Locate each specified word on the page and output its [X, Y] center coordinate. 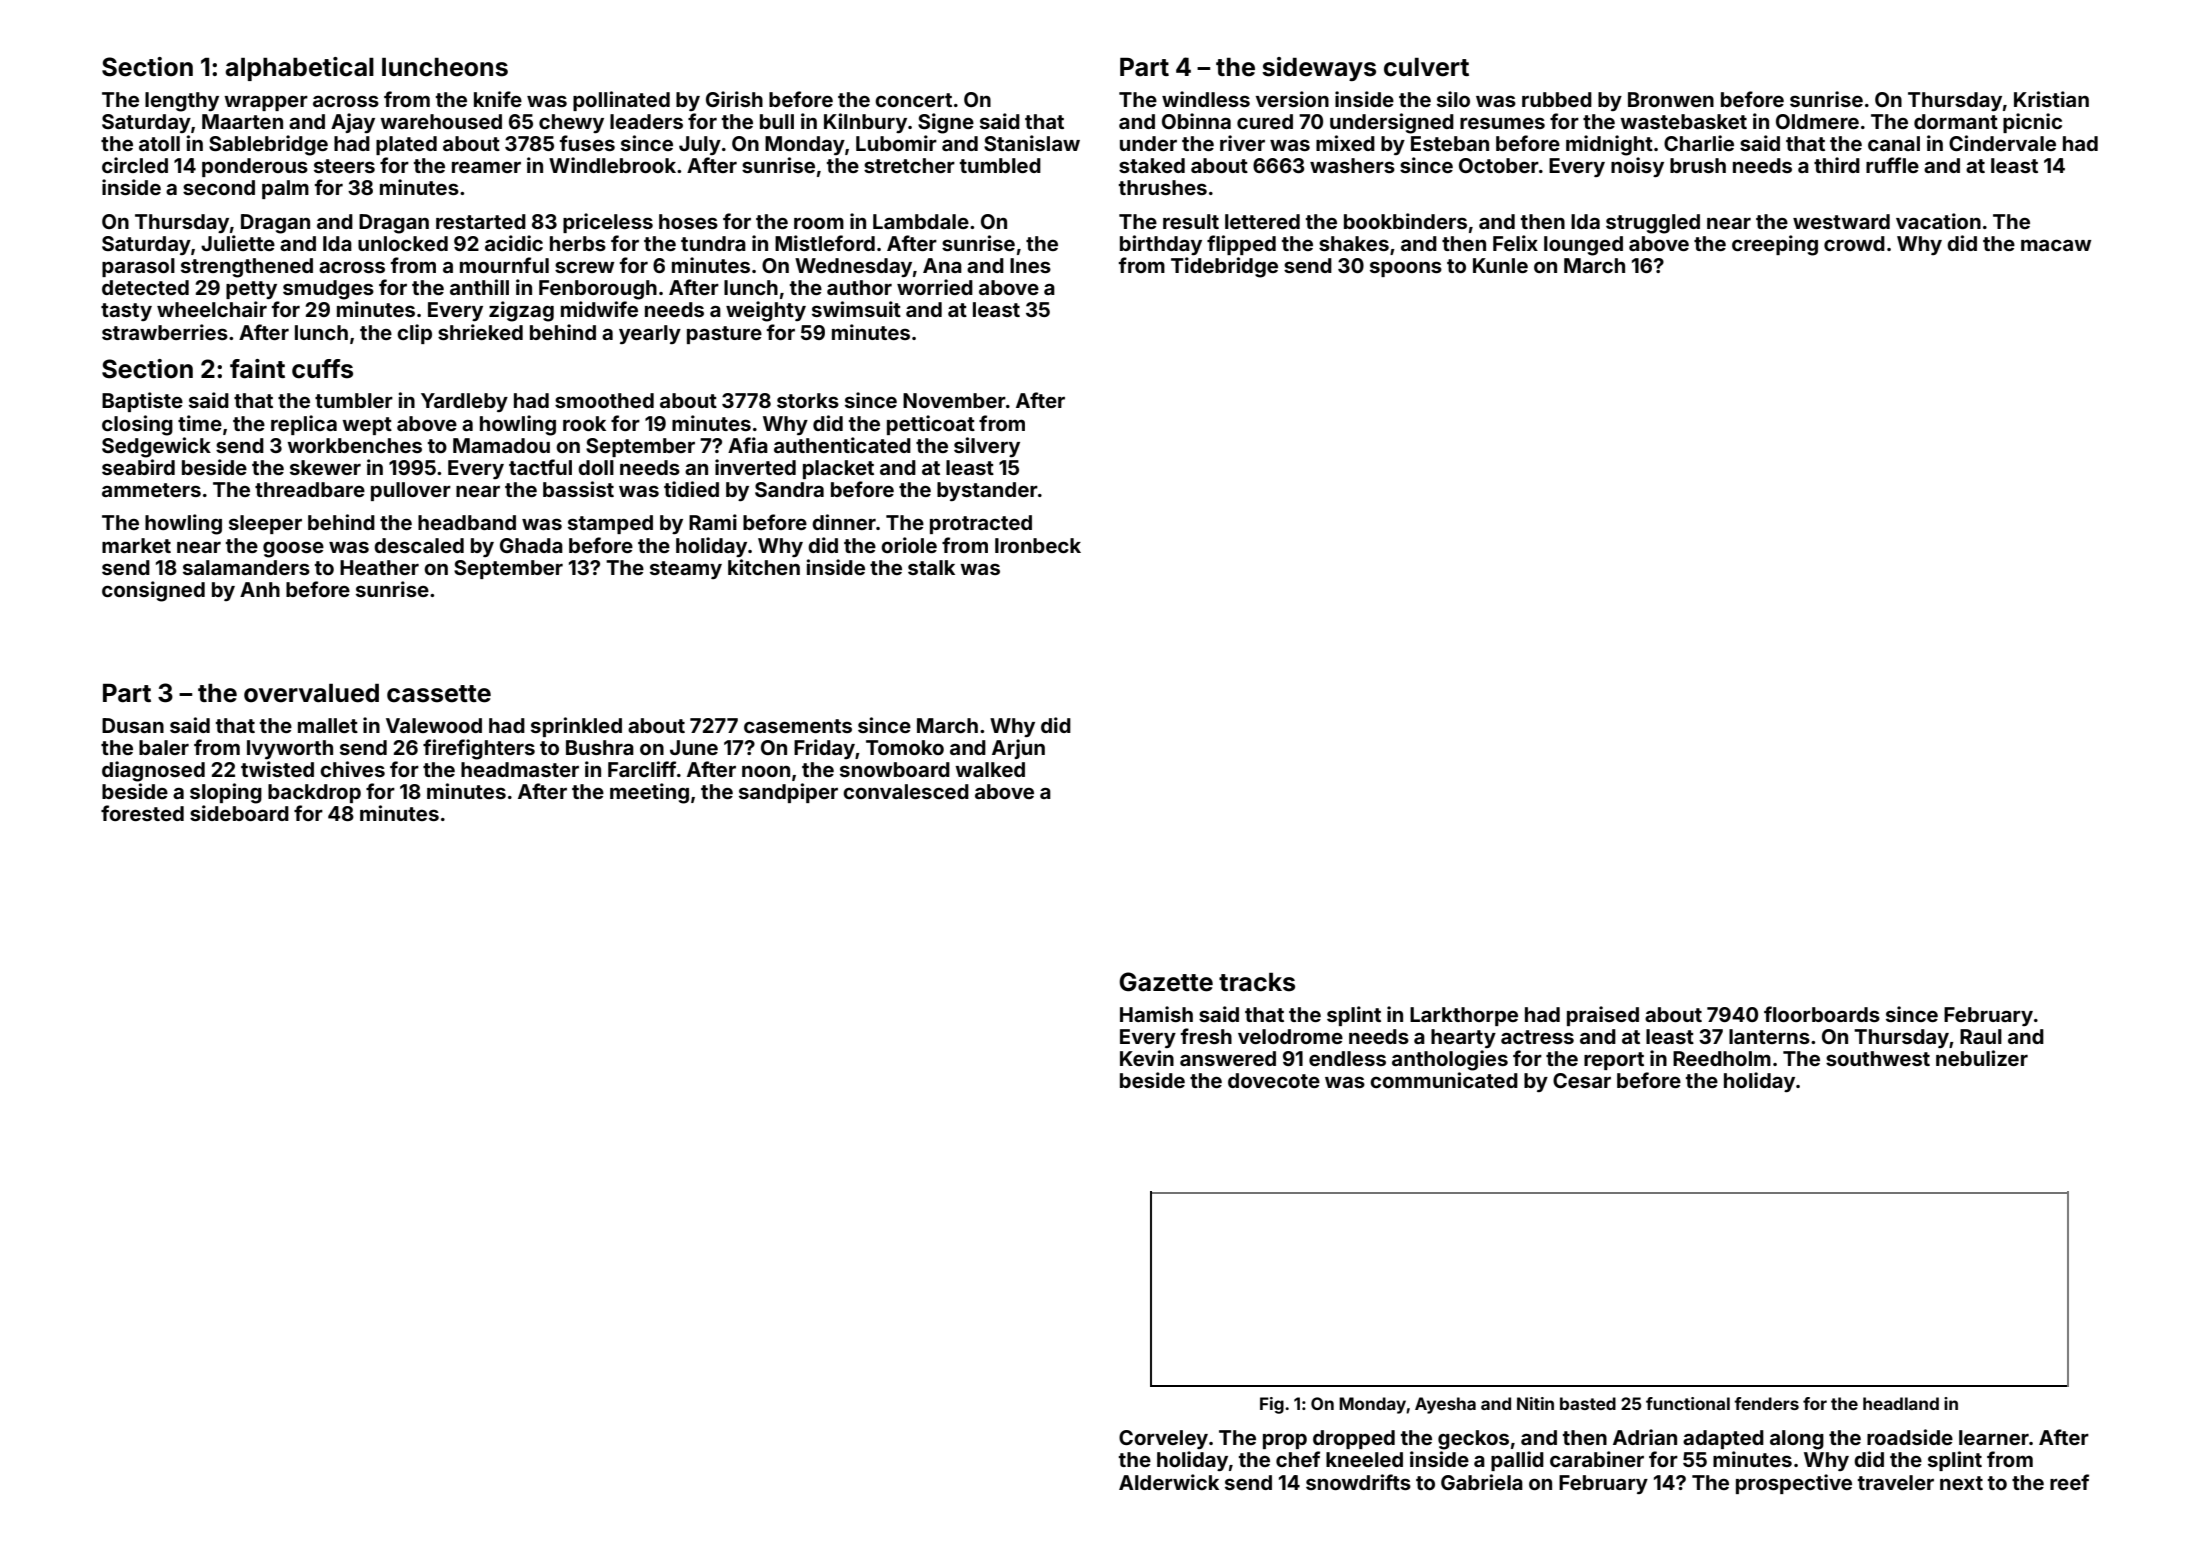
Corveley [1163, 1439]
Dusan [133, 725]
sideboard [239, 813]
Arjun [1018, 749]
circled [135, 165]
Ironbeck [1038, 545]
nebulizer [1982, 1058]
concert [913, 100]
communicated [1444, 1080]
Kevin [1147, 1058]
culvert [1426, 67]
